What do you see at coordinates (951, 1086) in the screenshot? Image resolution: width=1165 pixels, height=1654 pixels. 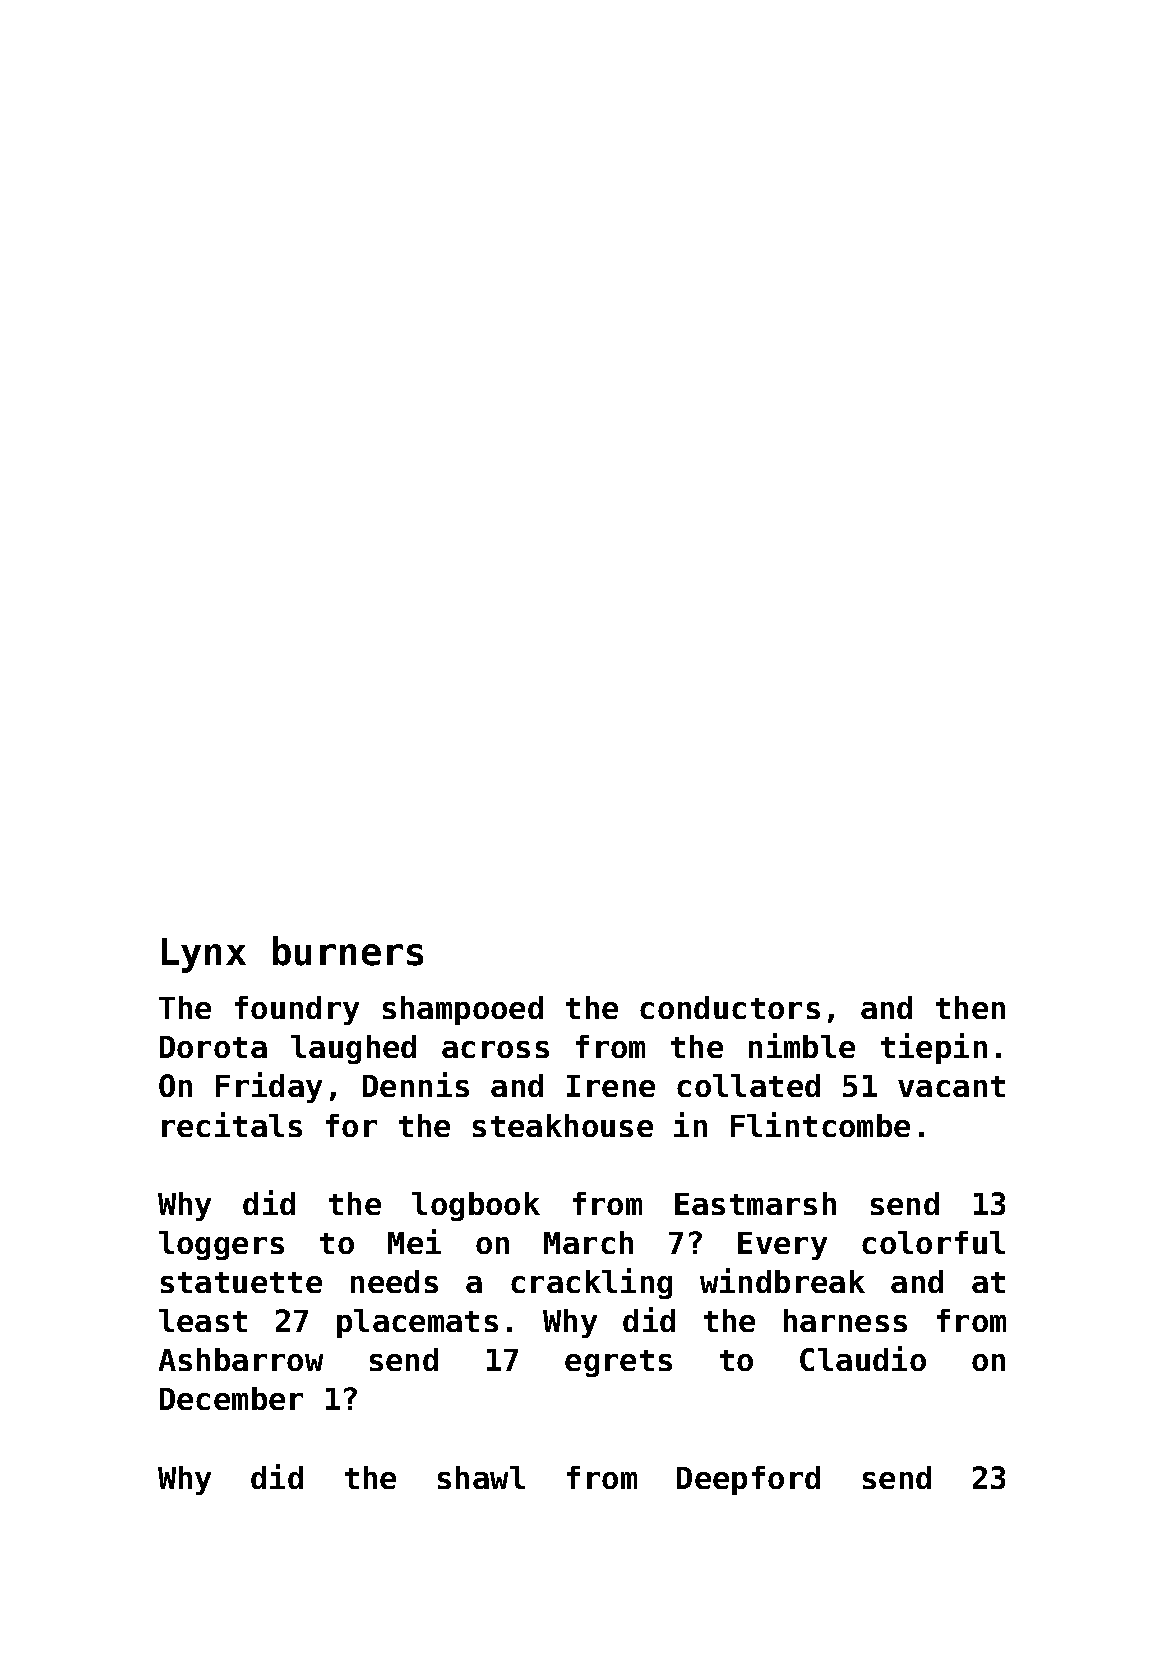 I see `vacant` at bounding box center [951, 1086].
